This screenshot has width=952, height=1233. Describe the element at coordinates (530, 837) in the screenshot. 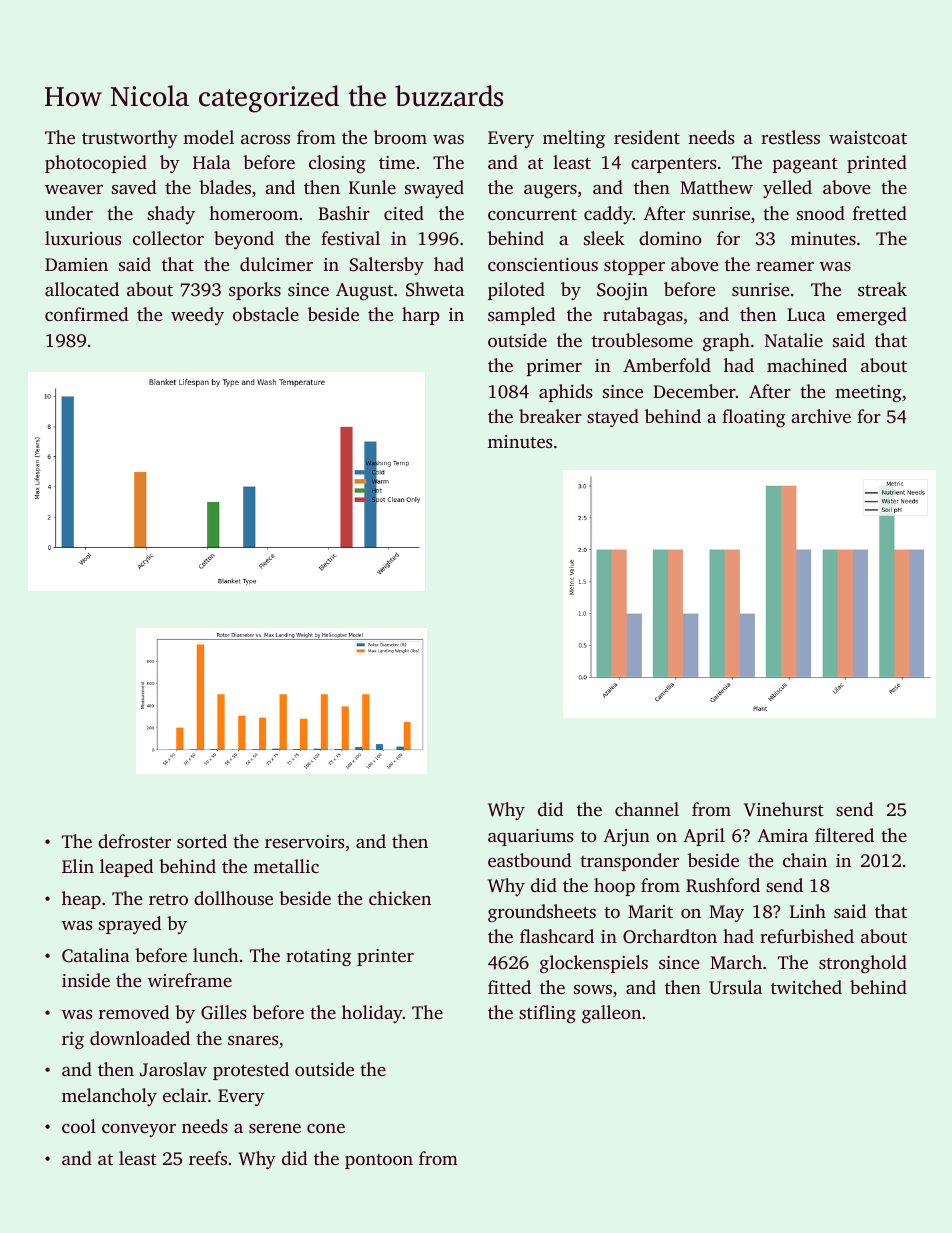

I see `aquariums` at that location.
